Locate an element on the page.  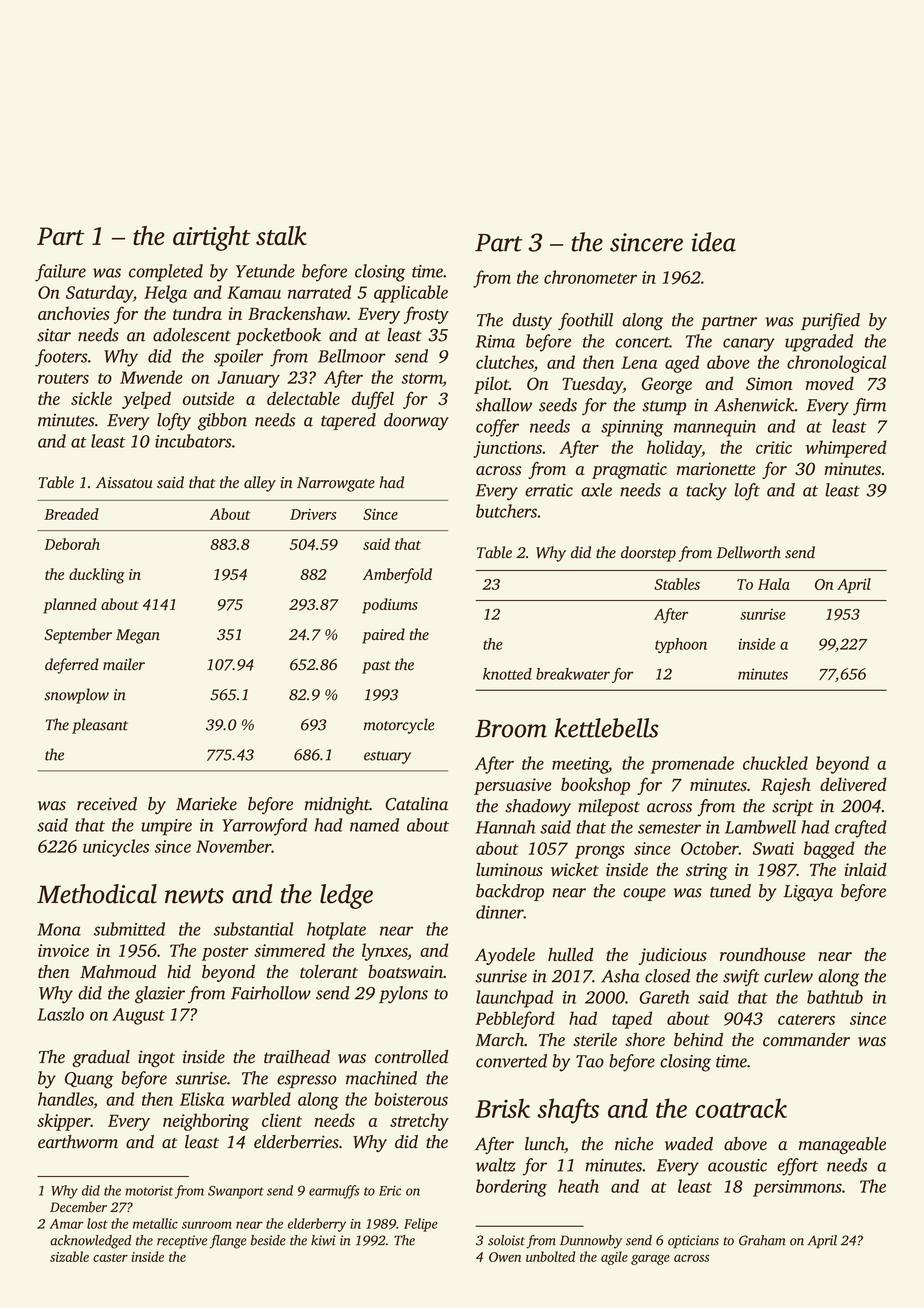
doorstep is located at coordinates (648, 554).
